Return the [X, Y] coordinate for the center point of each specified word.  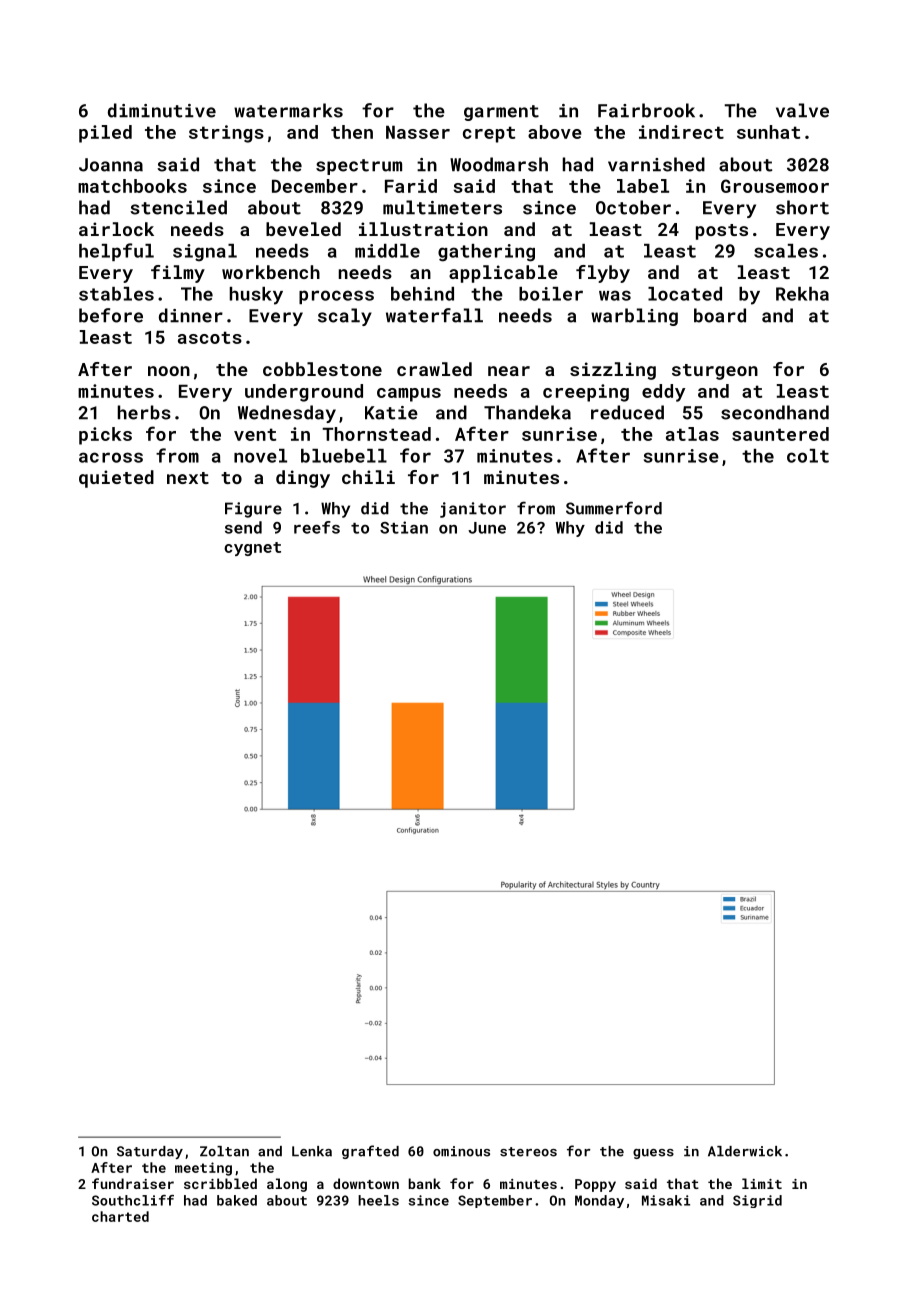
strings [226, 134]
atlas [692, 434]
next [188, 478]
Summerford [614, 508]
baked [237, 1200]
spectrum [359, 167]
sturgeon [715, 372]
